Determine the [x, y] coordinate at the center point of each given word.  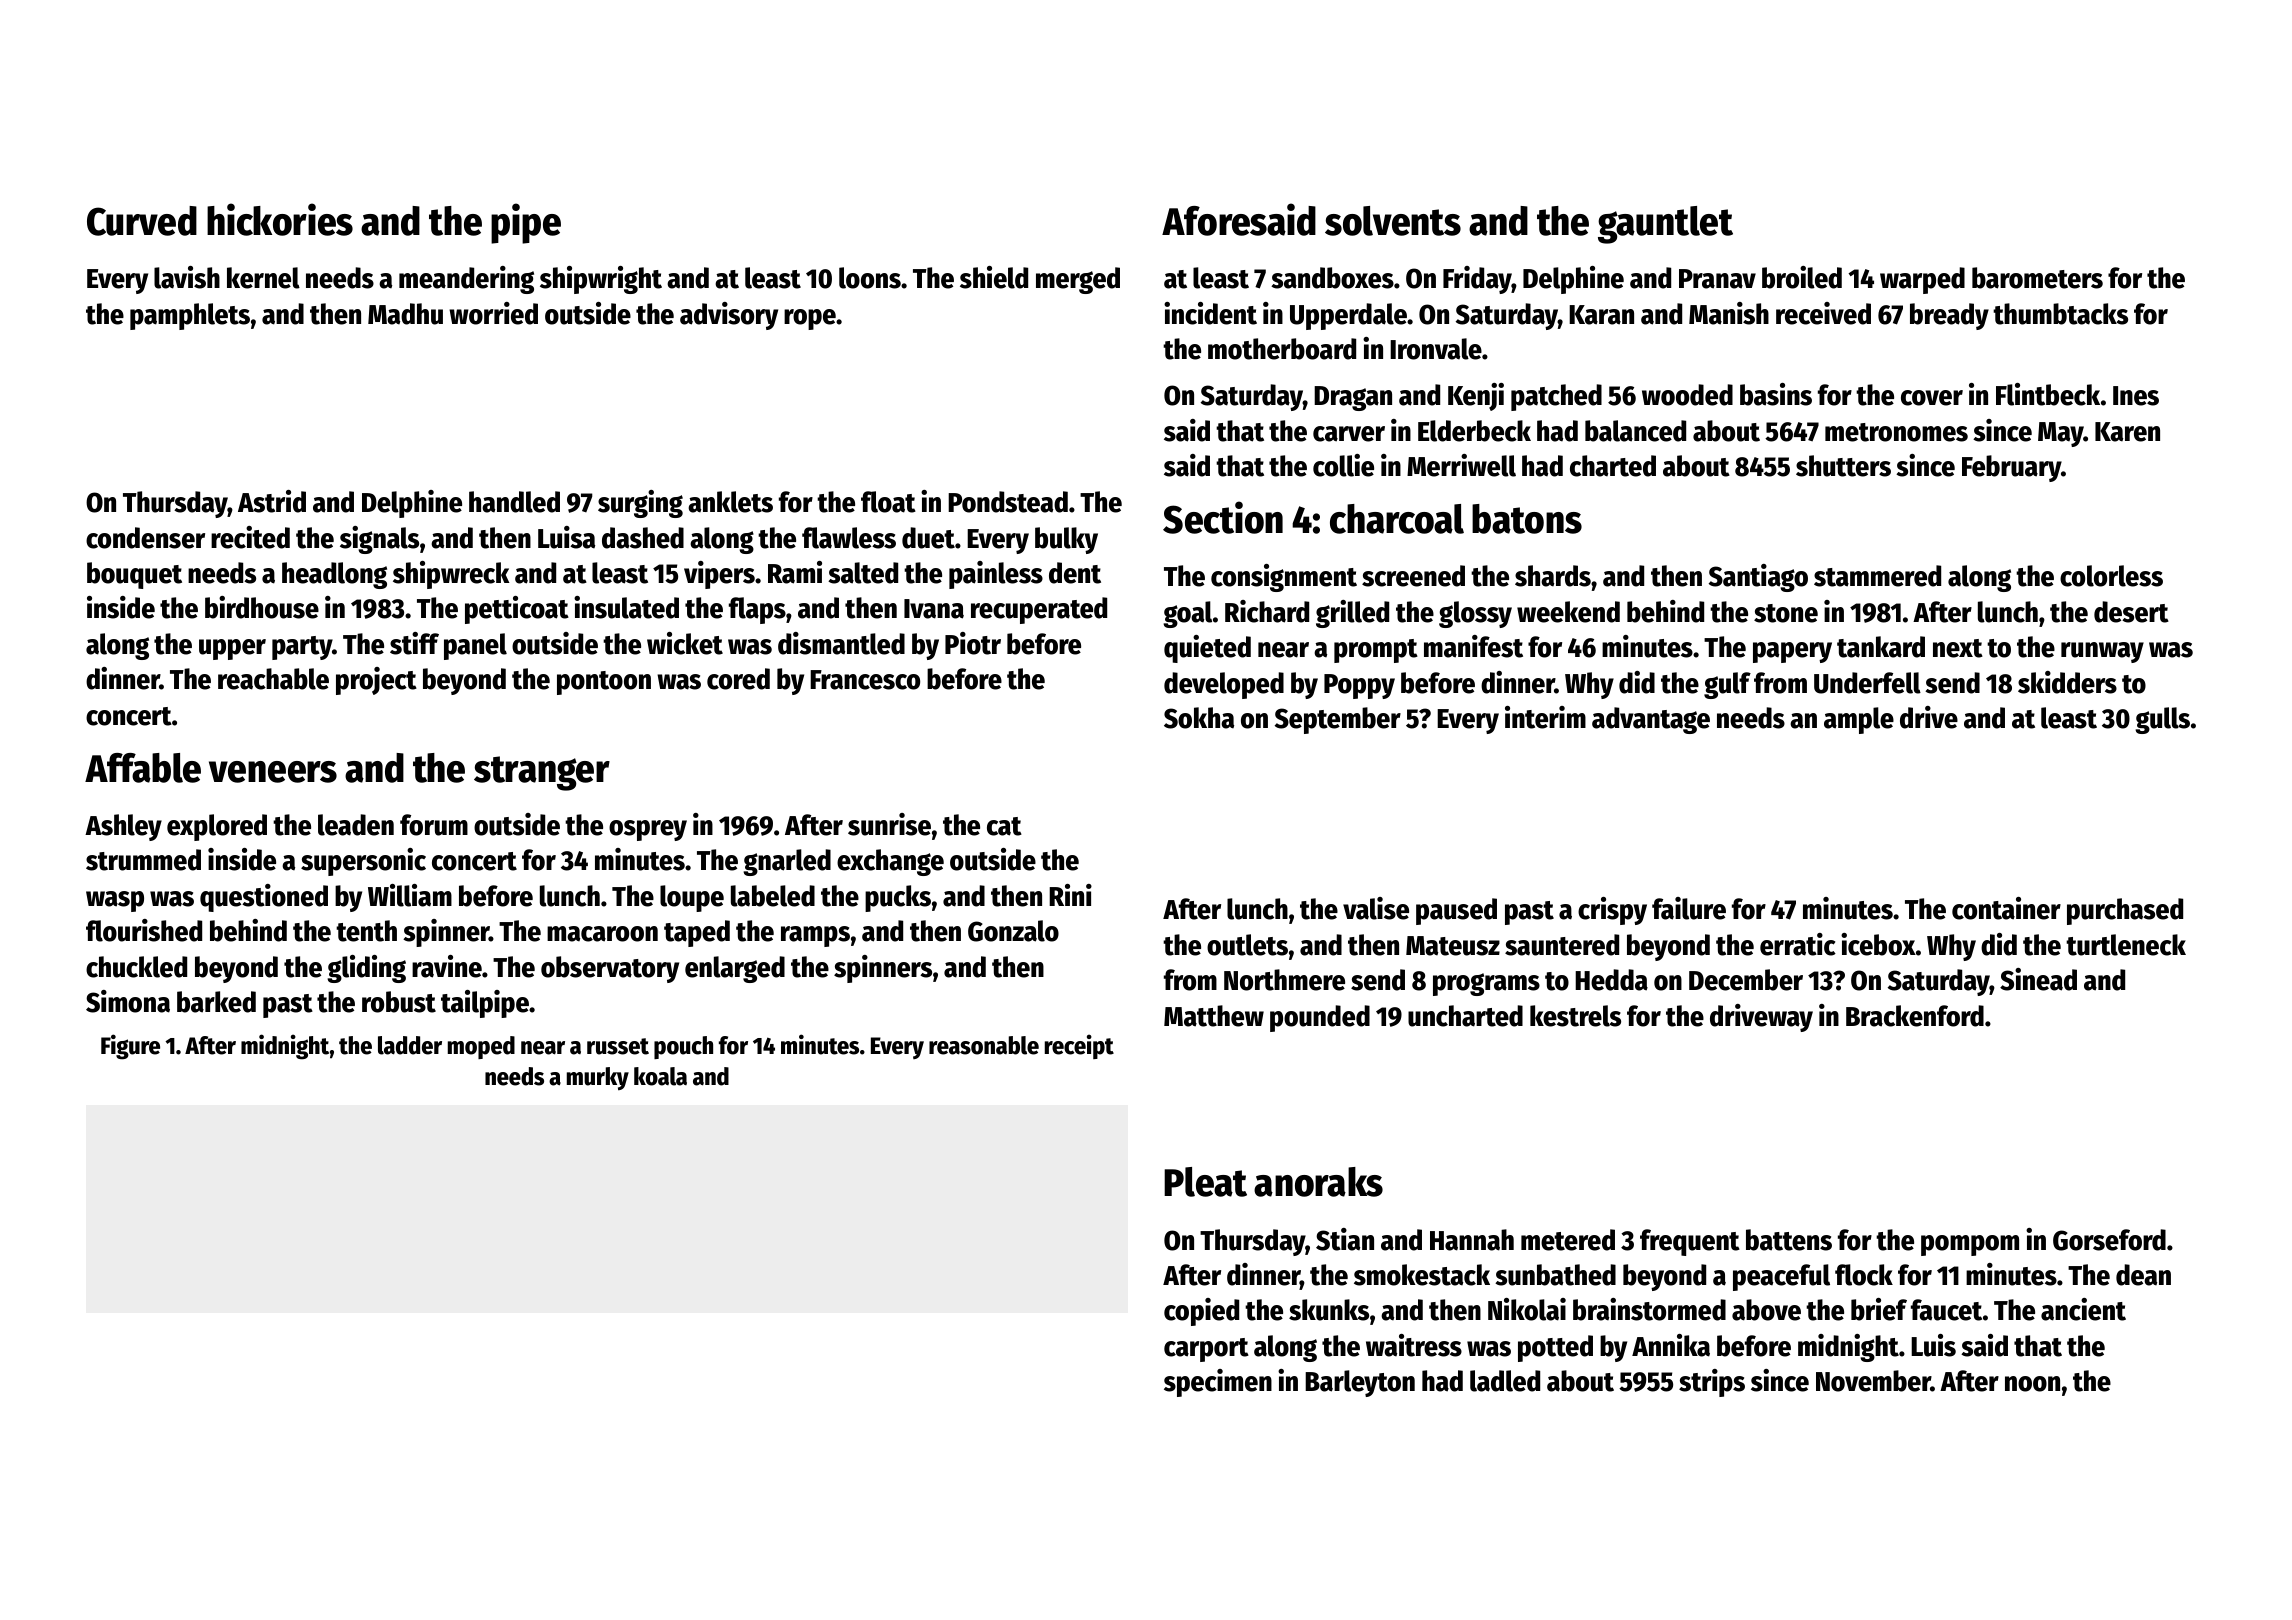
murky [598, 1078]
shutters [1843, 466]
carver [1349, 434]
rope [810, 319]
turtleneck [2126, 945]
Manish [1729, 313]
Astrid [272, 501]
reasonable [984, 1045]
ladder [410, 1045]
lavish [187, 277]
